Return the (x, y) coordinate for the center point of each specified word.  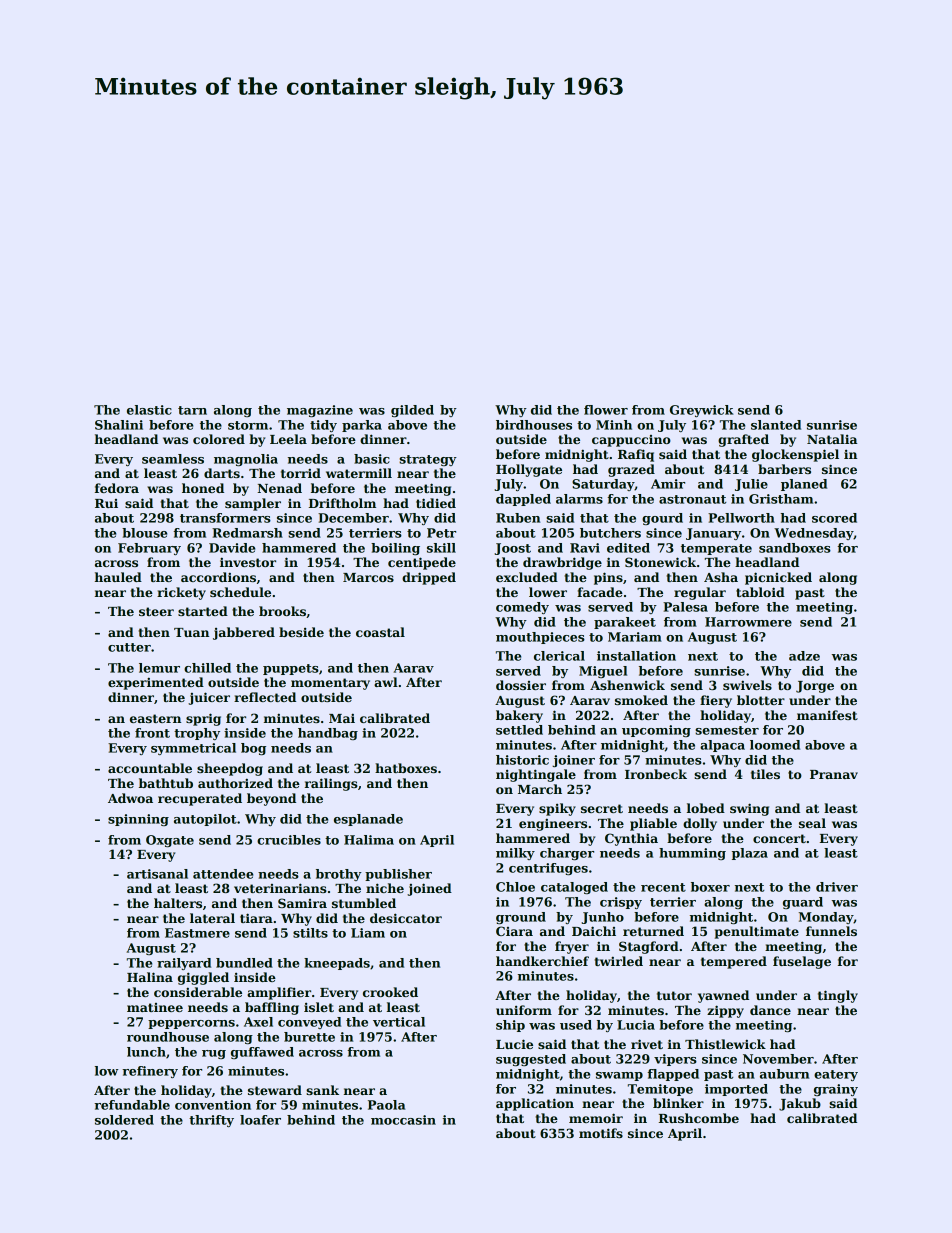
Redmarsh (247, 533)
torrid (301, 473)
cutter (129, 647)
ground (521, 918)
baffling (272, 1008)
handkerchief (542, 961)
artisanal (157, 874)
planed (804, 485)
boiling (395, 549)
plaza (750, 854)
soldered (124, 1120)
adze (804, 656)
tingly (838, 996)
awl (386, 682)
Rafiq (636, 455)
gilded (412, 411)
